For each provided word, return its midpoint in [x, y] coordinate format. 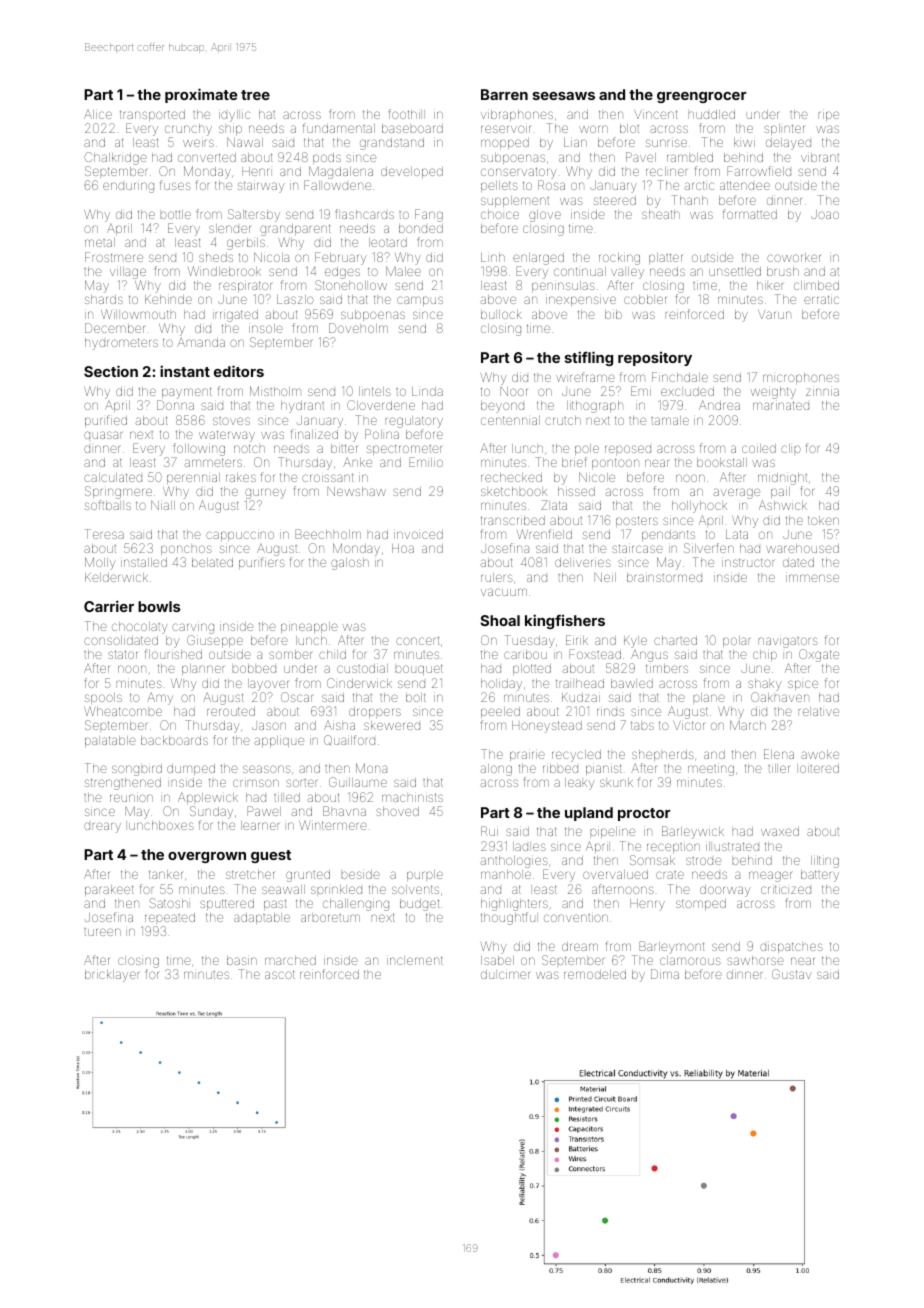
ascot [280, 974]
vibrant [820, 157]
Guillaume [358, 782]
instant [185, 371]
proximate [201, 95]
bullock [501, 314]
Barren [504, 94]
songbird [137, 770]
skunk [616, 782]
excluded [687, 391]
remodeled [595, 974]
